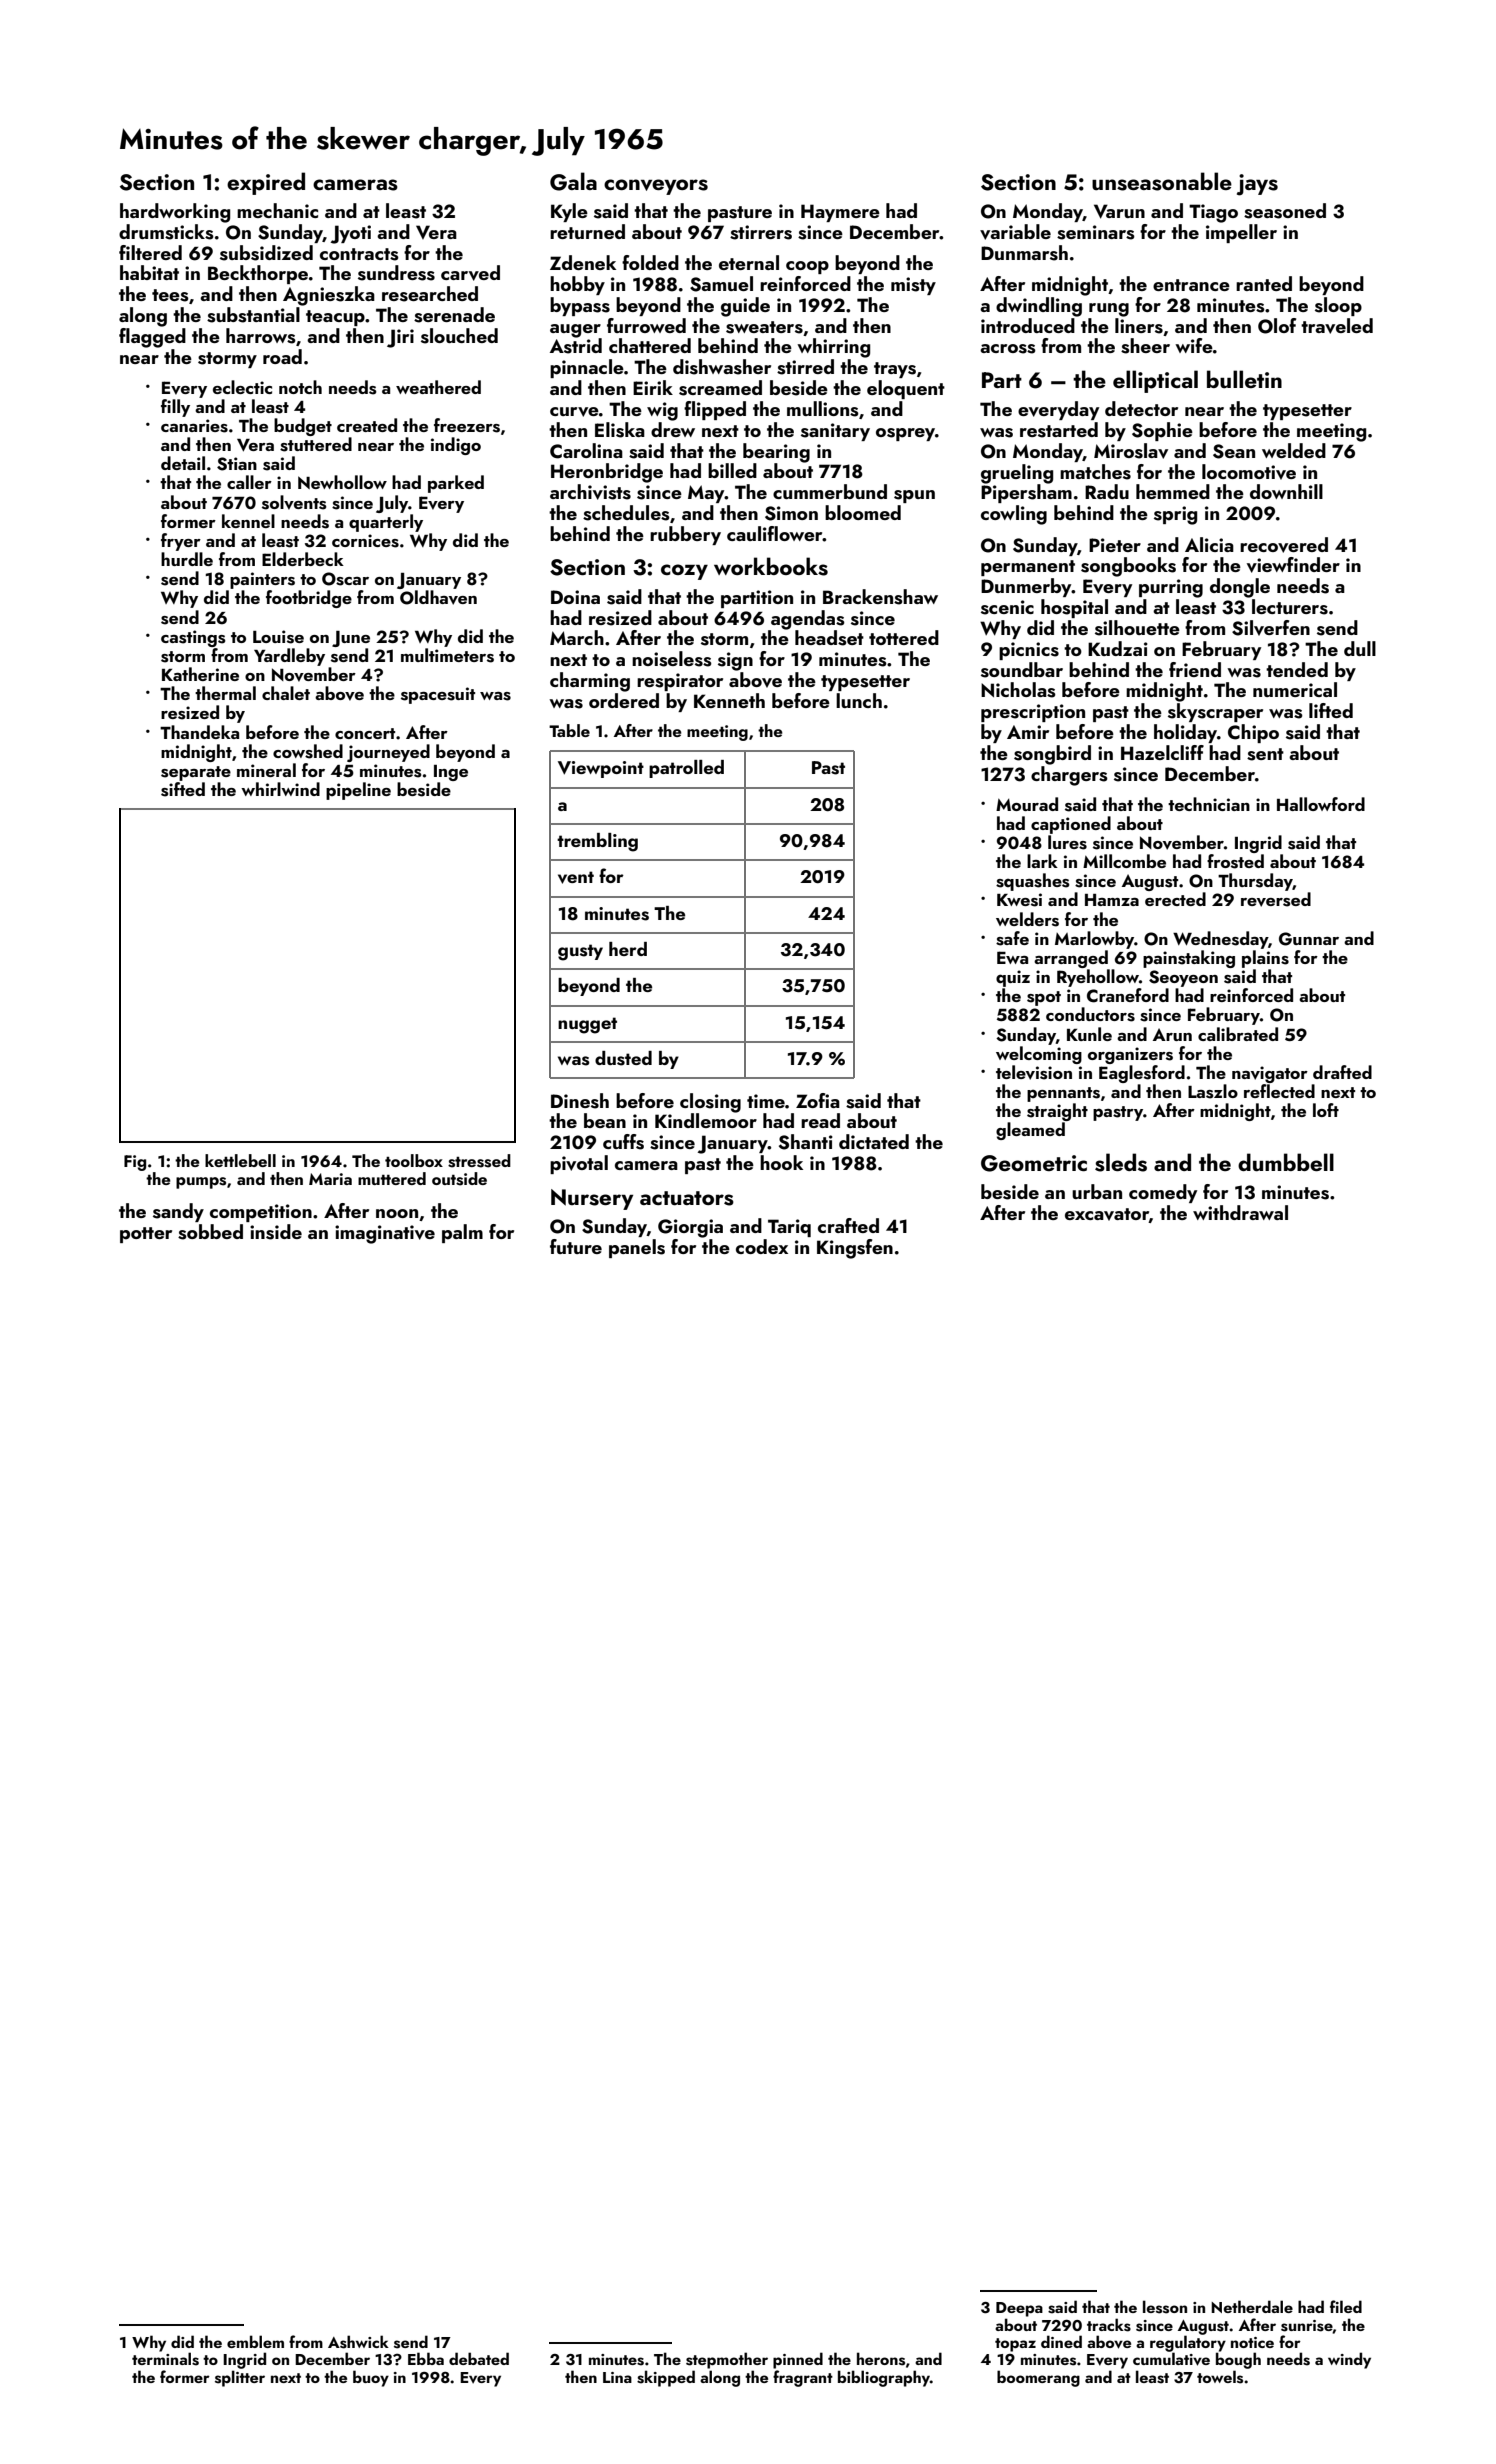  I want to click on Brackenshaw, so click(880, 597).
